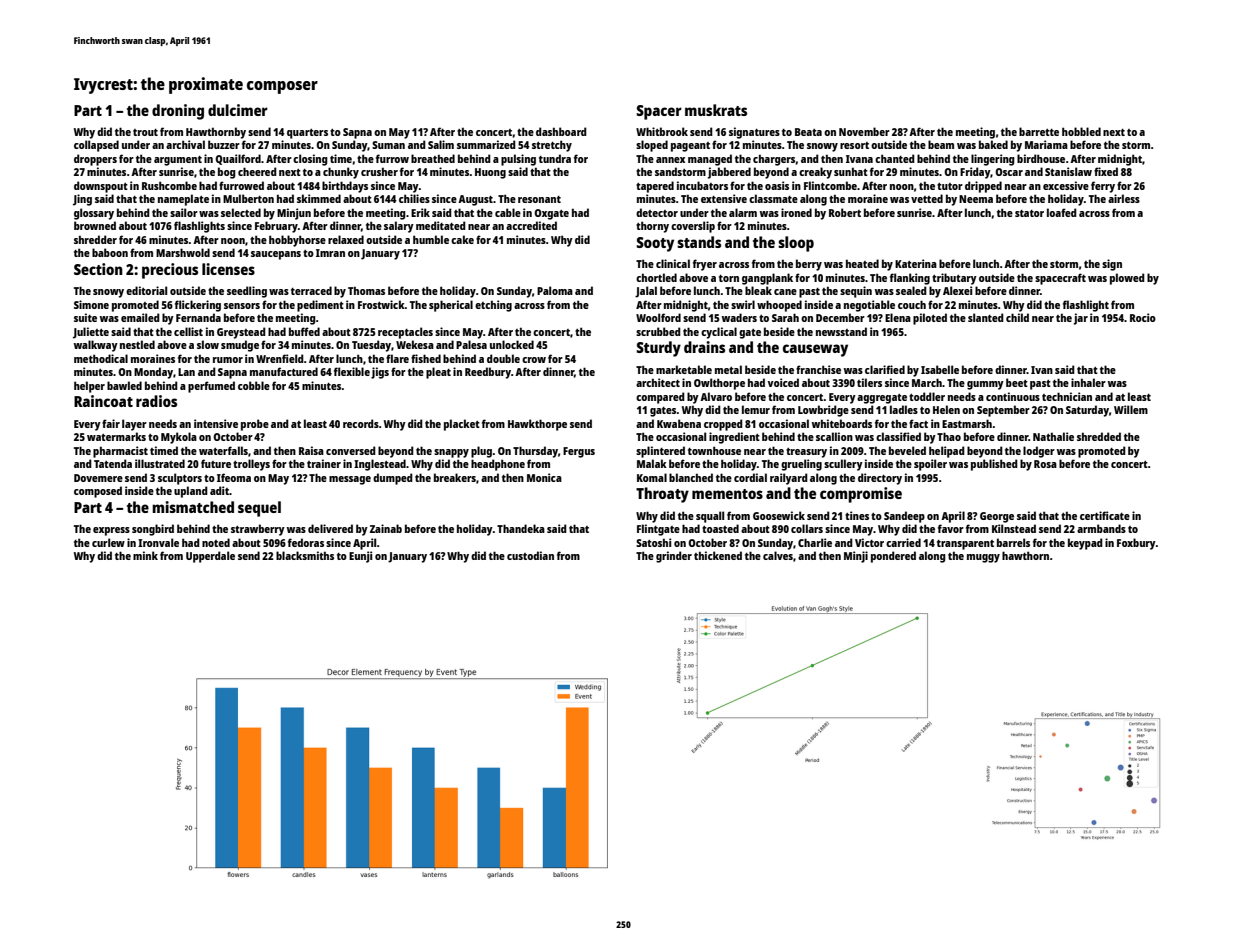 Image resolution: width=1233 pixels, height=952 pixels. What do you see at coordinates (324, 463) in the page?
I see `trainer` at bounding box center [324, 463].
